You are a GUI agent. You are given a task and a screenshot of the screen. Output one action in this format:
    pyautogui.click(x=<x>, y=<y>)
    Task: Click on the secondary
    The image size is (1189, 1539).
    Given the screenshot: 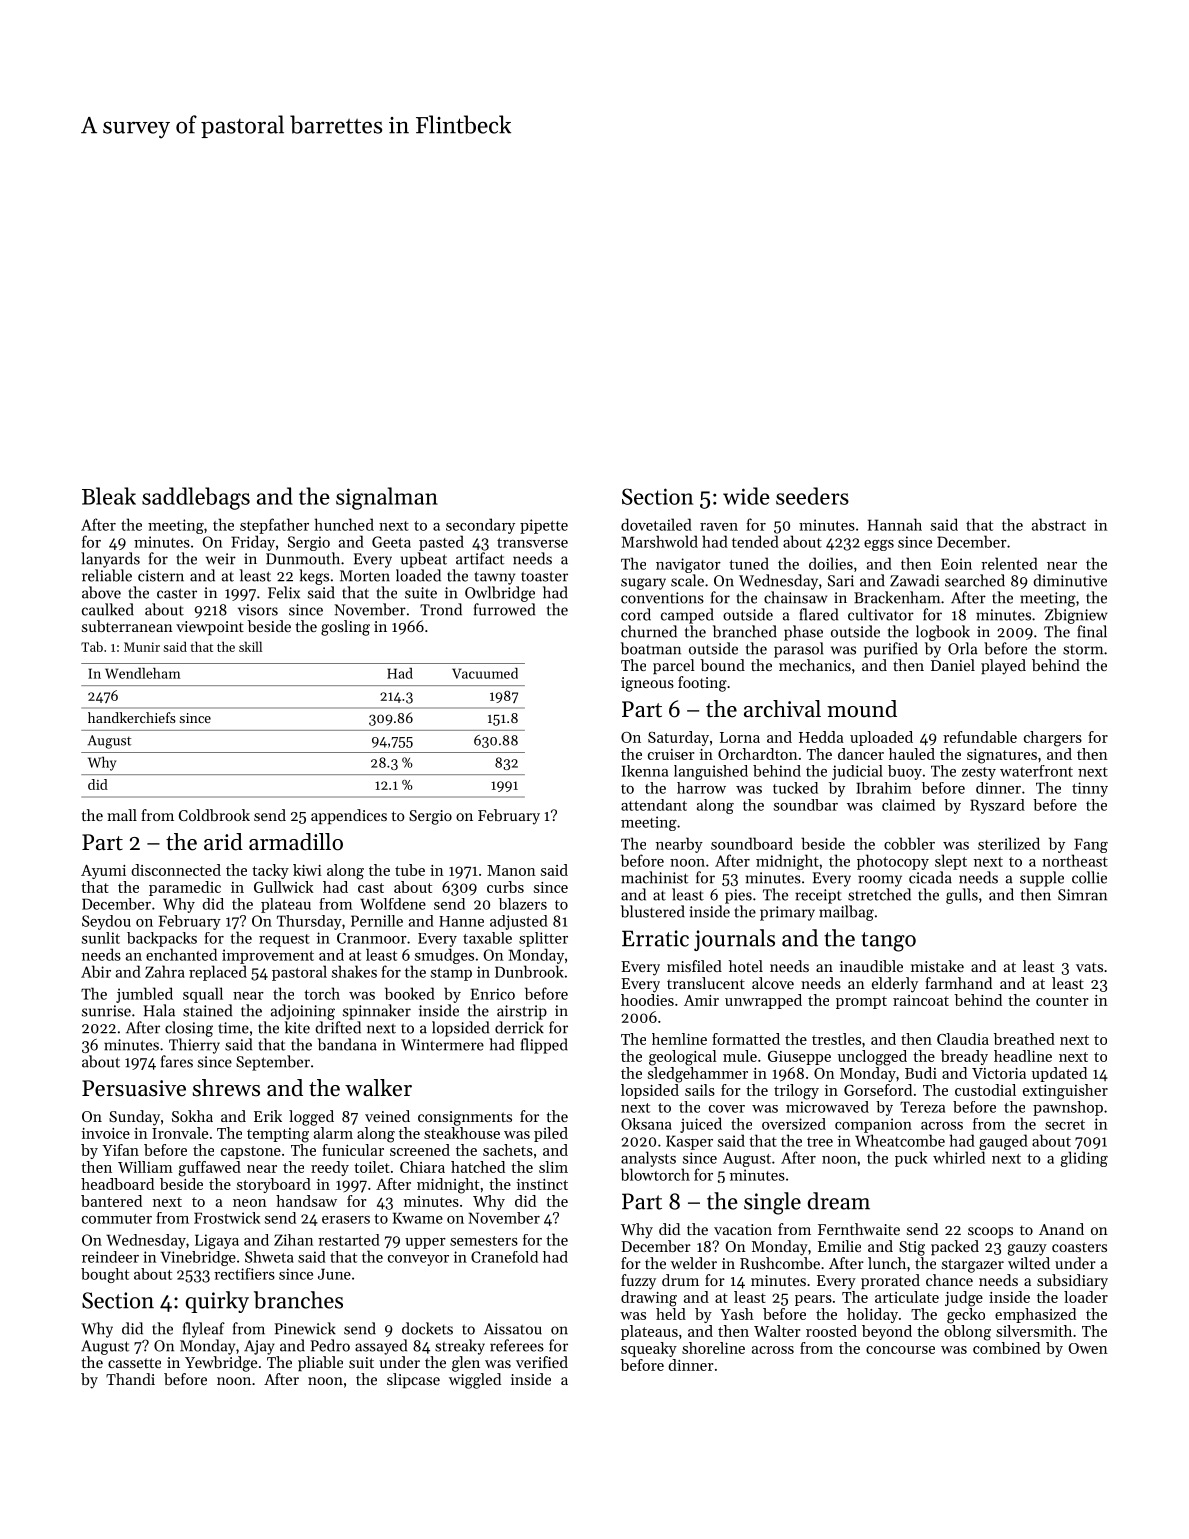 What is the action you would take?
    pyautogui.click(x=480, y=526)
